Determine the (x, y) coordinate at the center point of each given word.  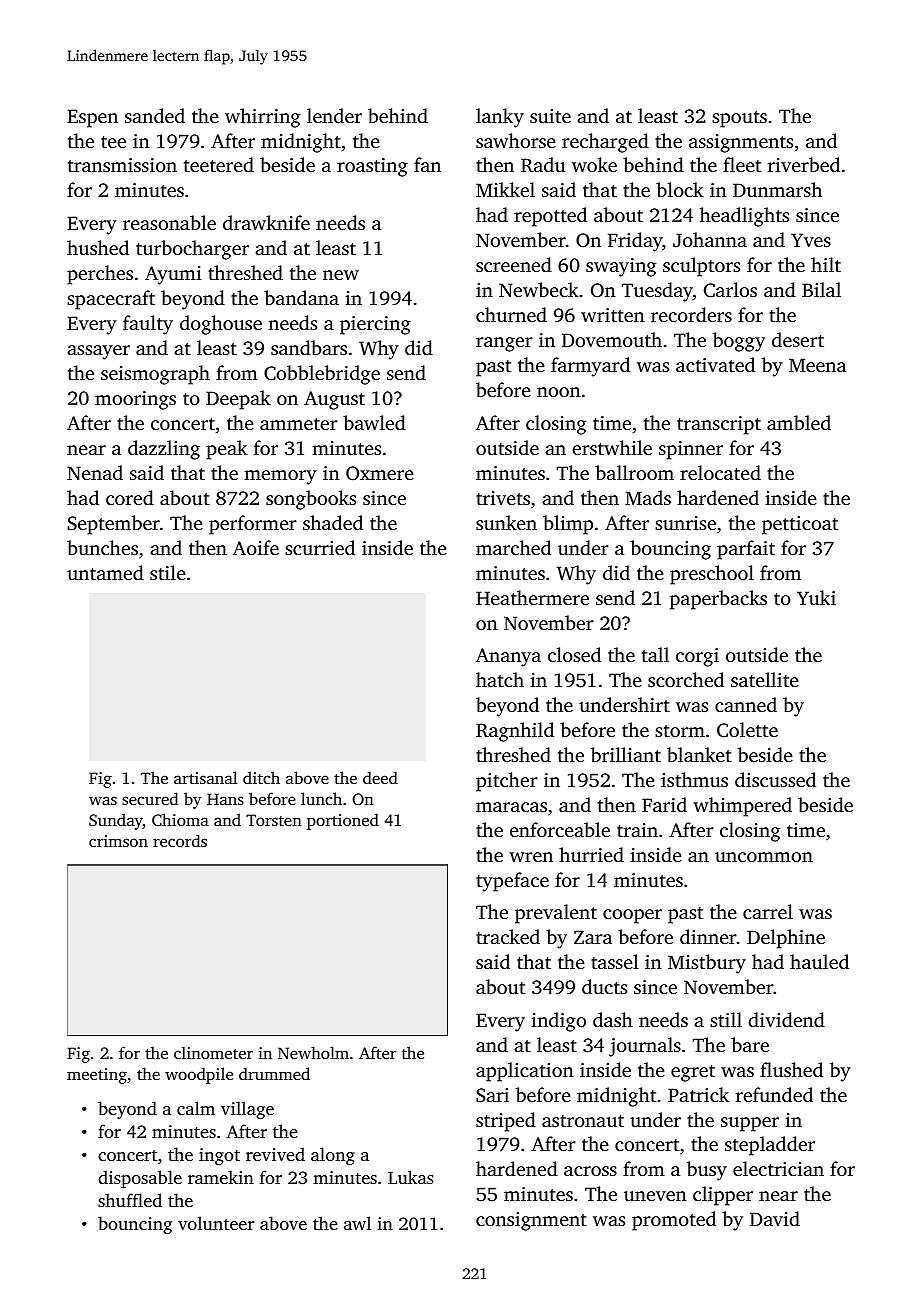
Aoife (256, 547)
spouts (739, 119)
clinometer (213, 1052)
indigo (559, 1022)
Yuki (816, 597)
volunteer (216, 1223)
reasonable (169, 222)
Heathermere (532, 597)
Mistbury (707, 964)
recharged (605, 143)
